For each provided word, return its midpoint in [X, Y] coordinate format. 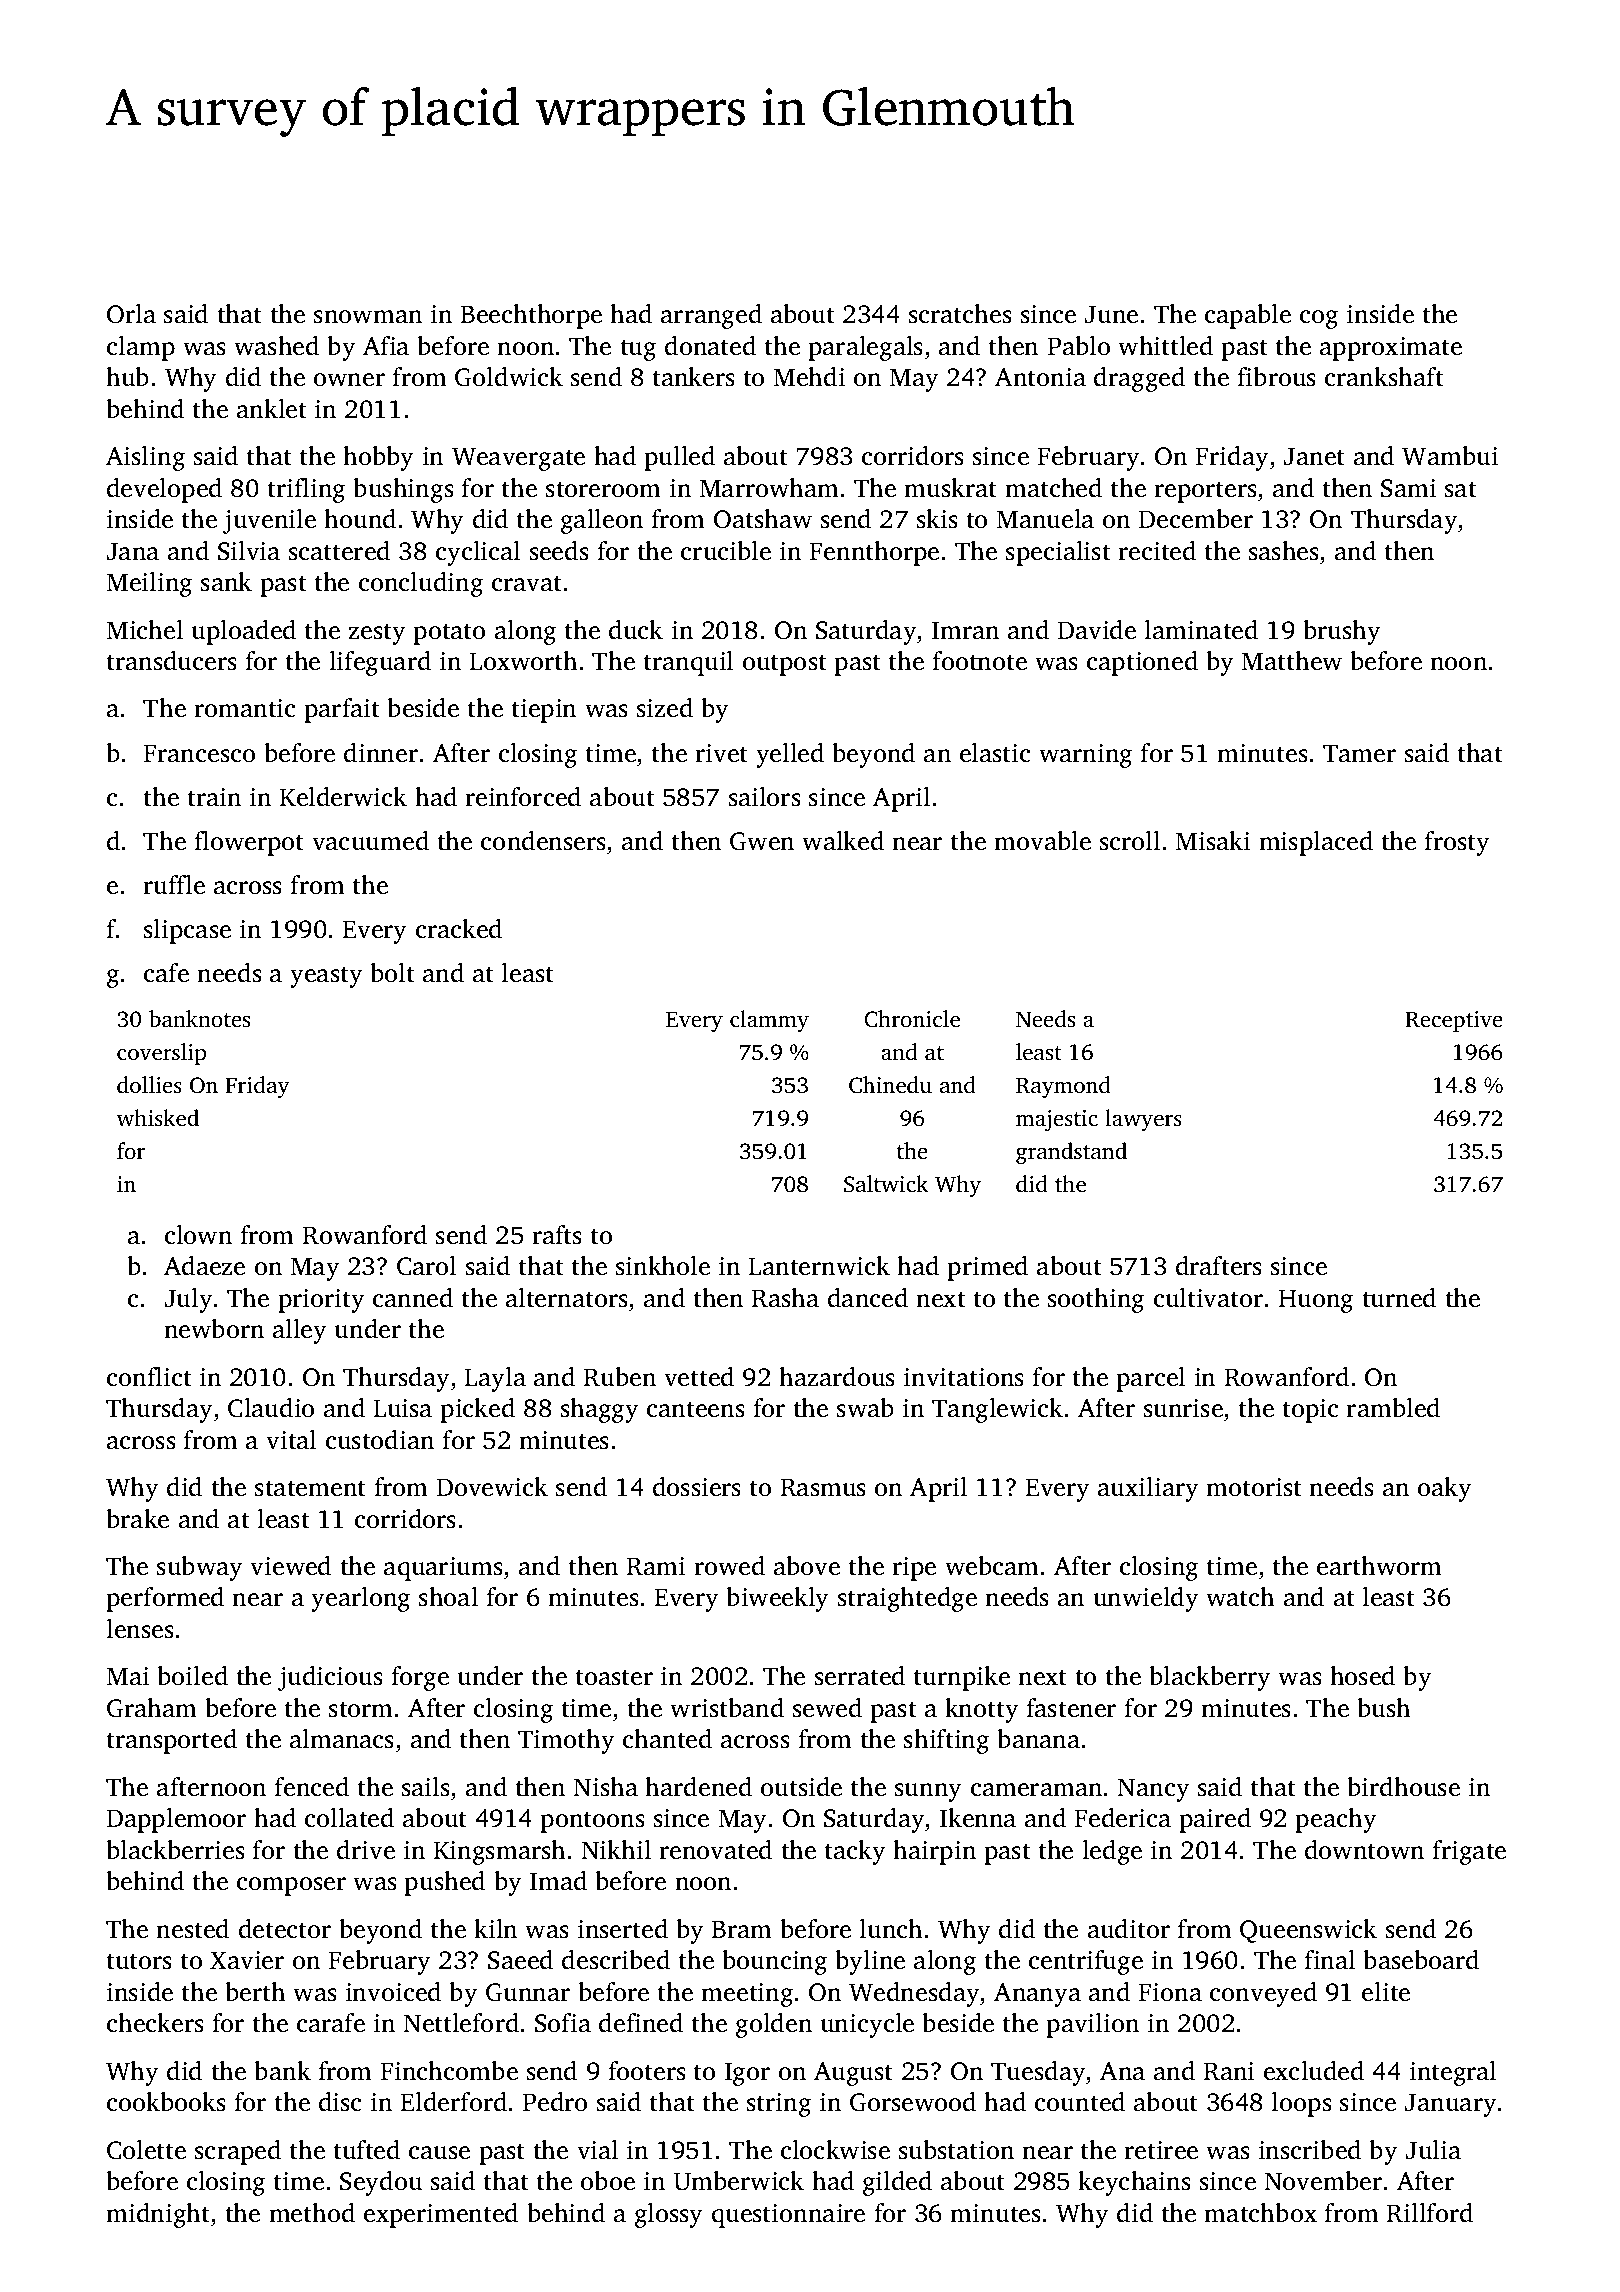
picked [477, 1410]
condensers [543, 841]
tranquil [688, 663]
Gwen [762, 841]
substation [956, 2150]
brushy [1342, 632]
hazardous [837, 1377]
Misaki [1212, 841]
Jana [132, 551]
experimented [441, 2215]
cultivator [1208, 1298]
